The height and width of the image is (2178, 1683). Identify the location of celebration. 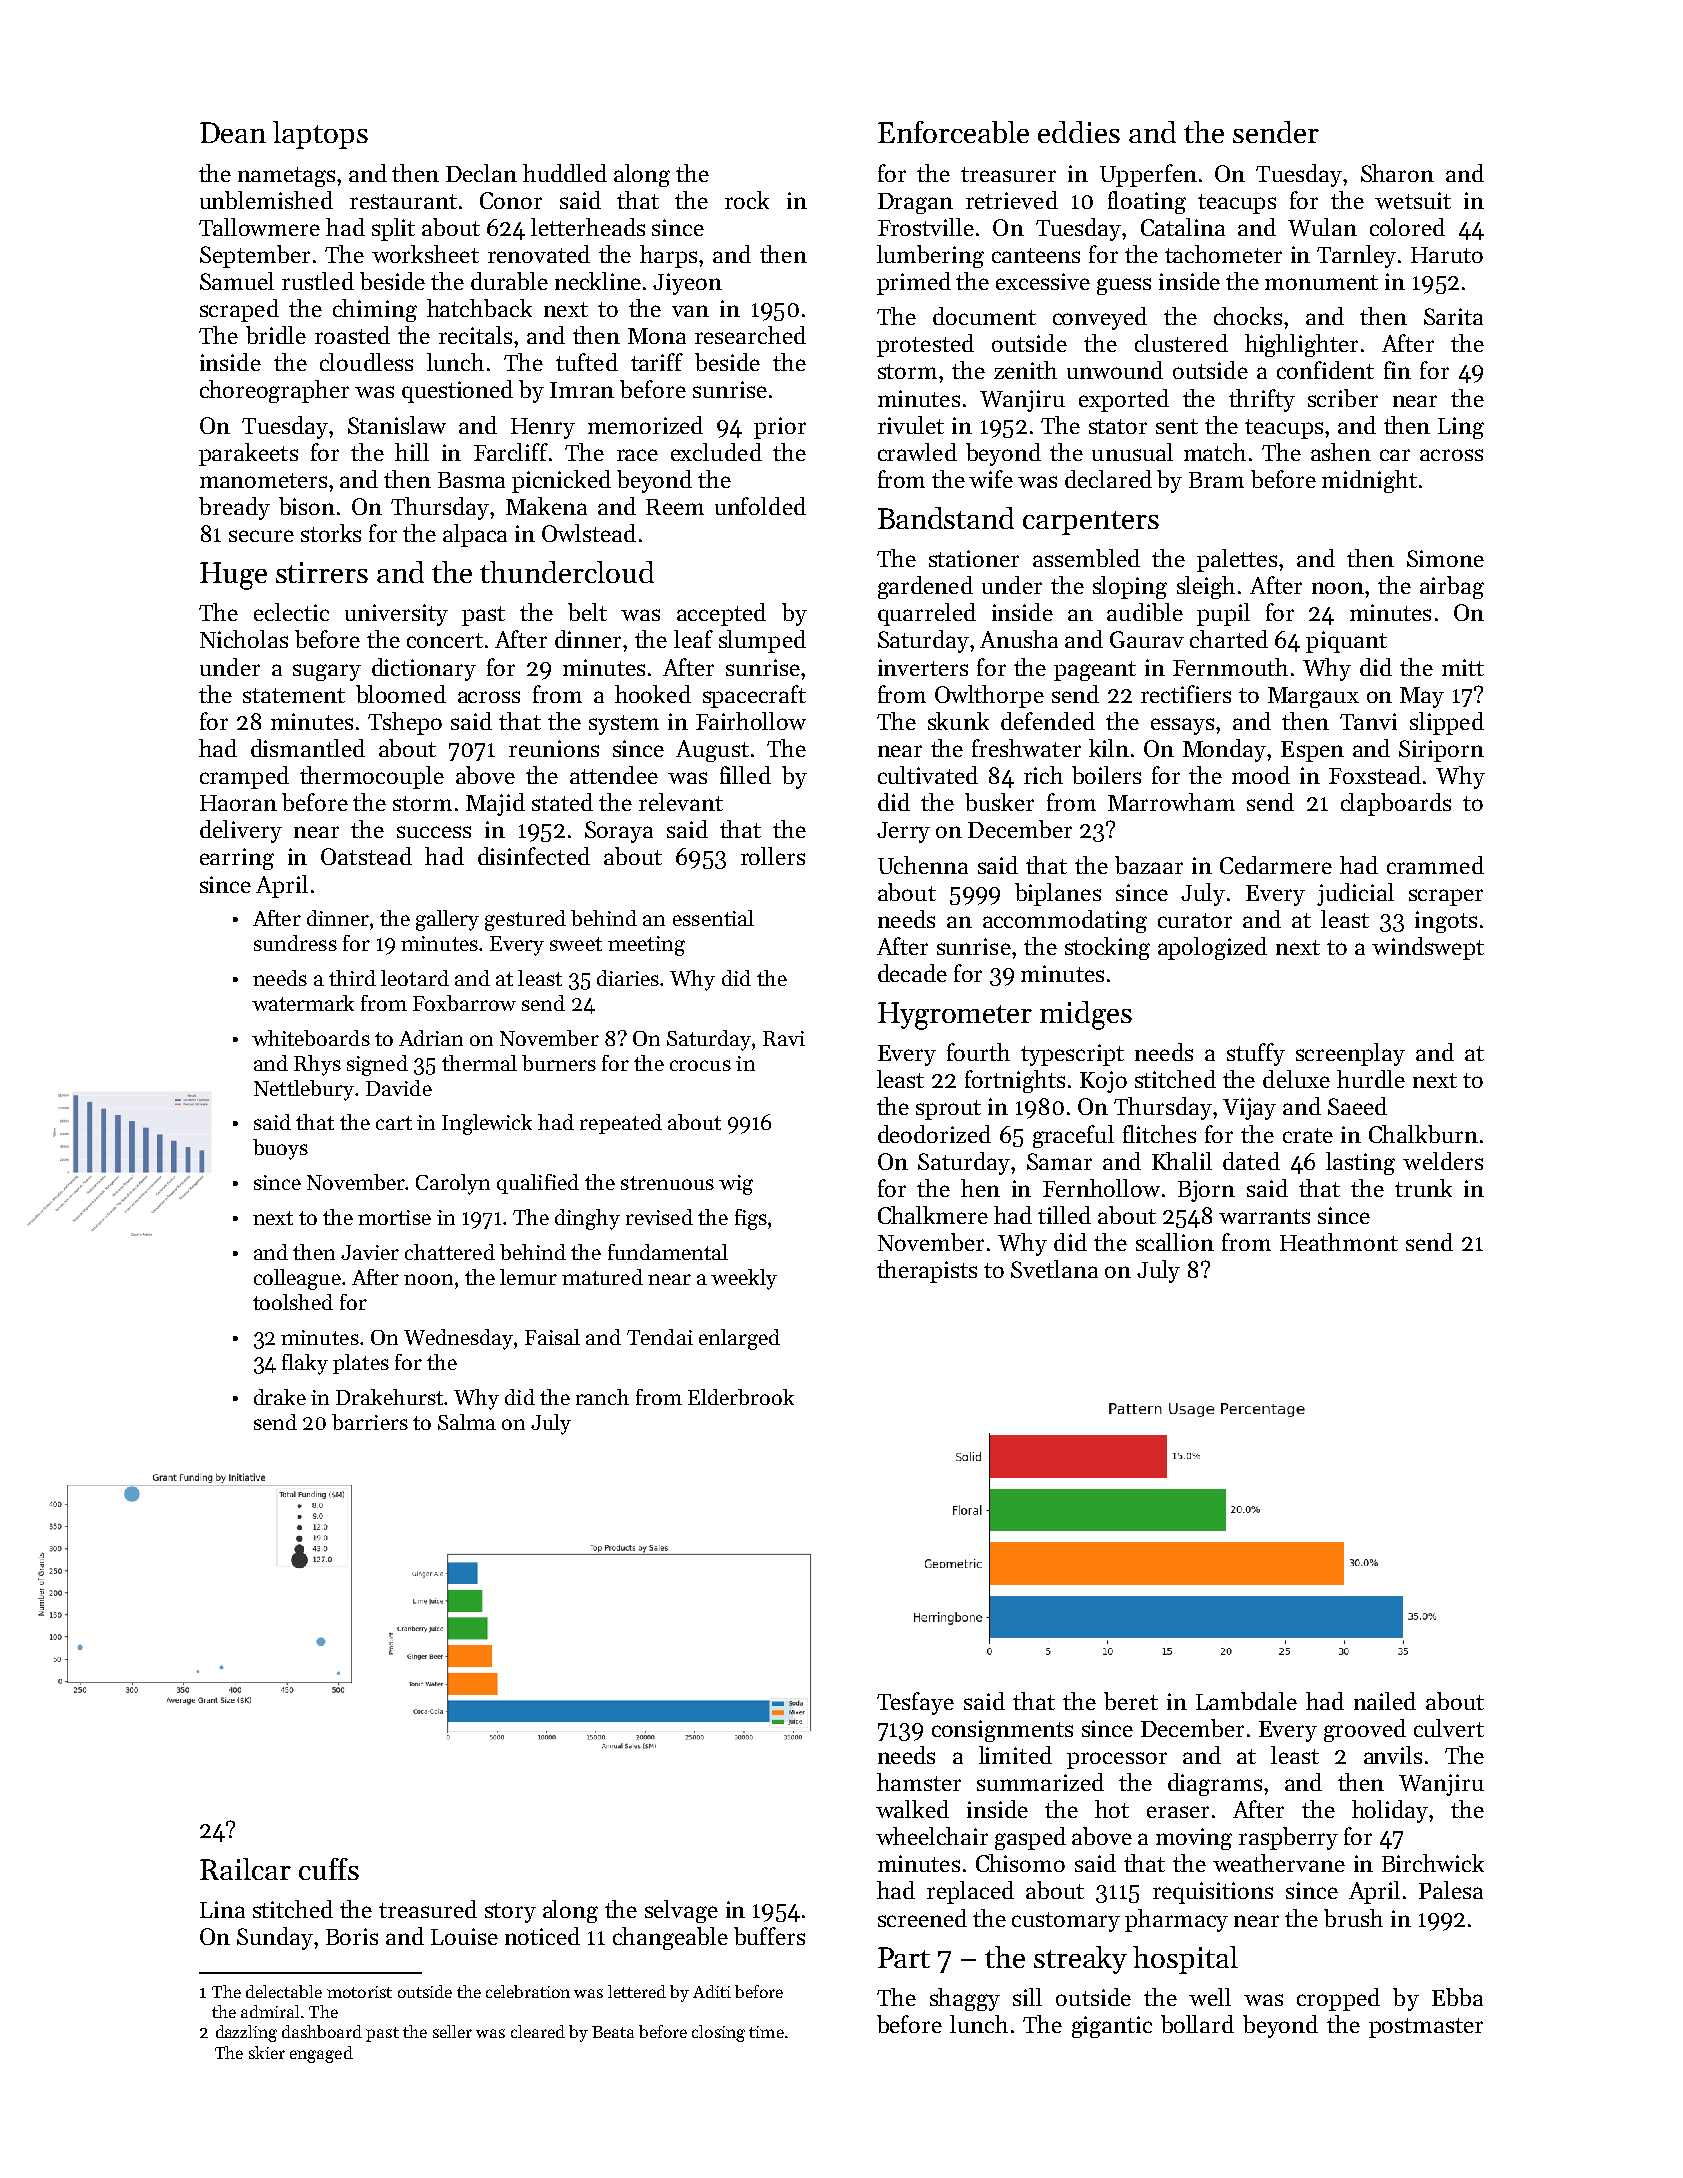
(528, 1991).
